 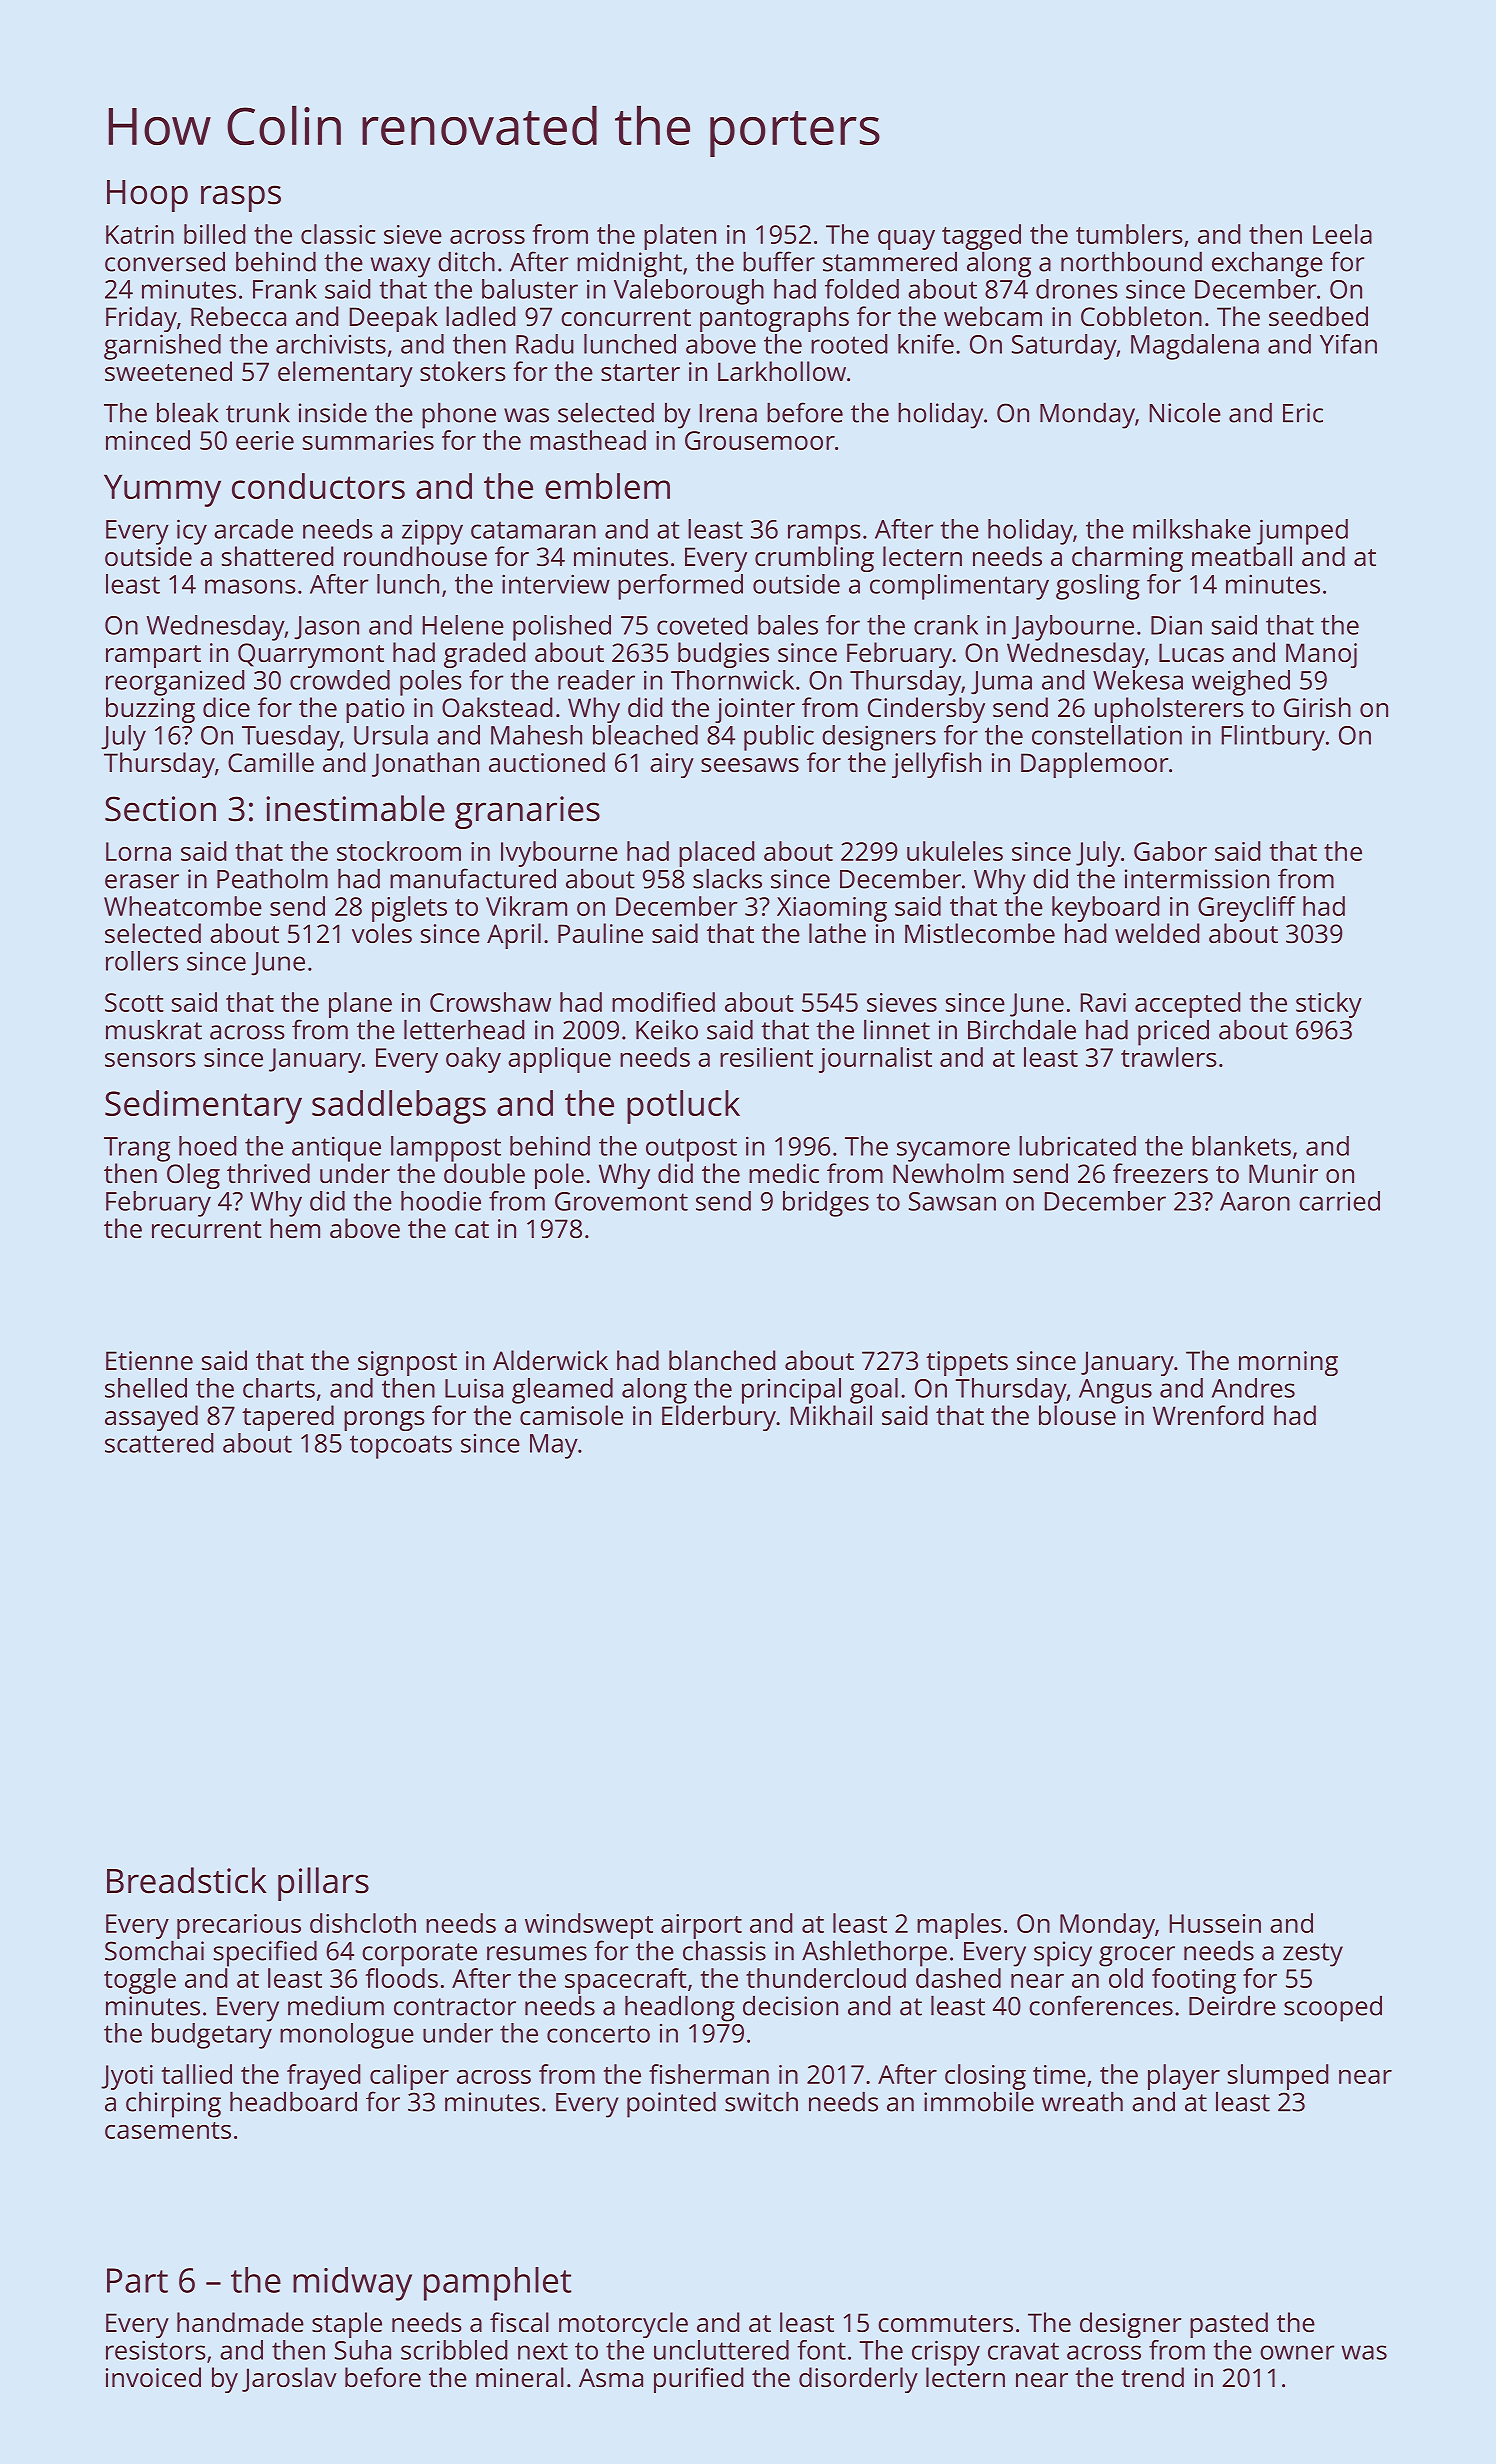 What do you see at coordinates (906, 240) in the page?
I see `quay` at bounding box center [906, 240].
